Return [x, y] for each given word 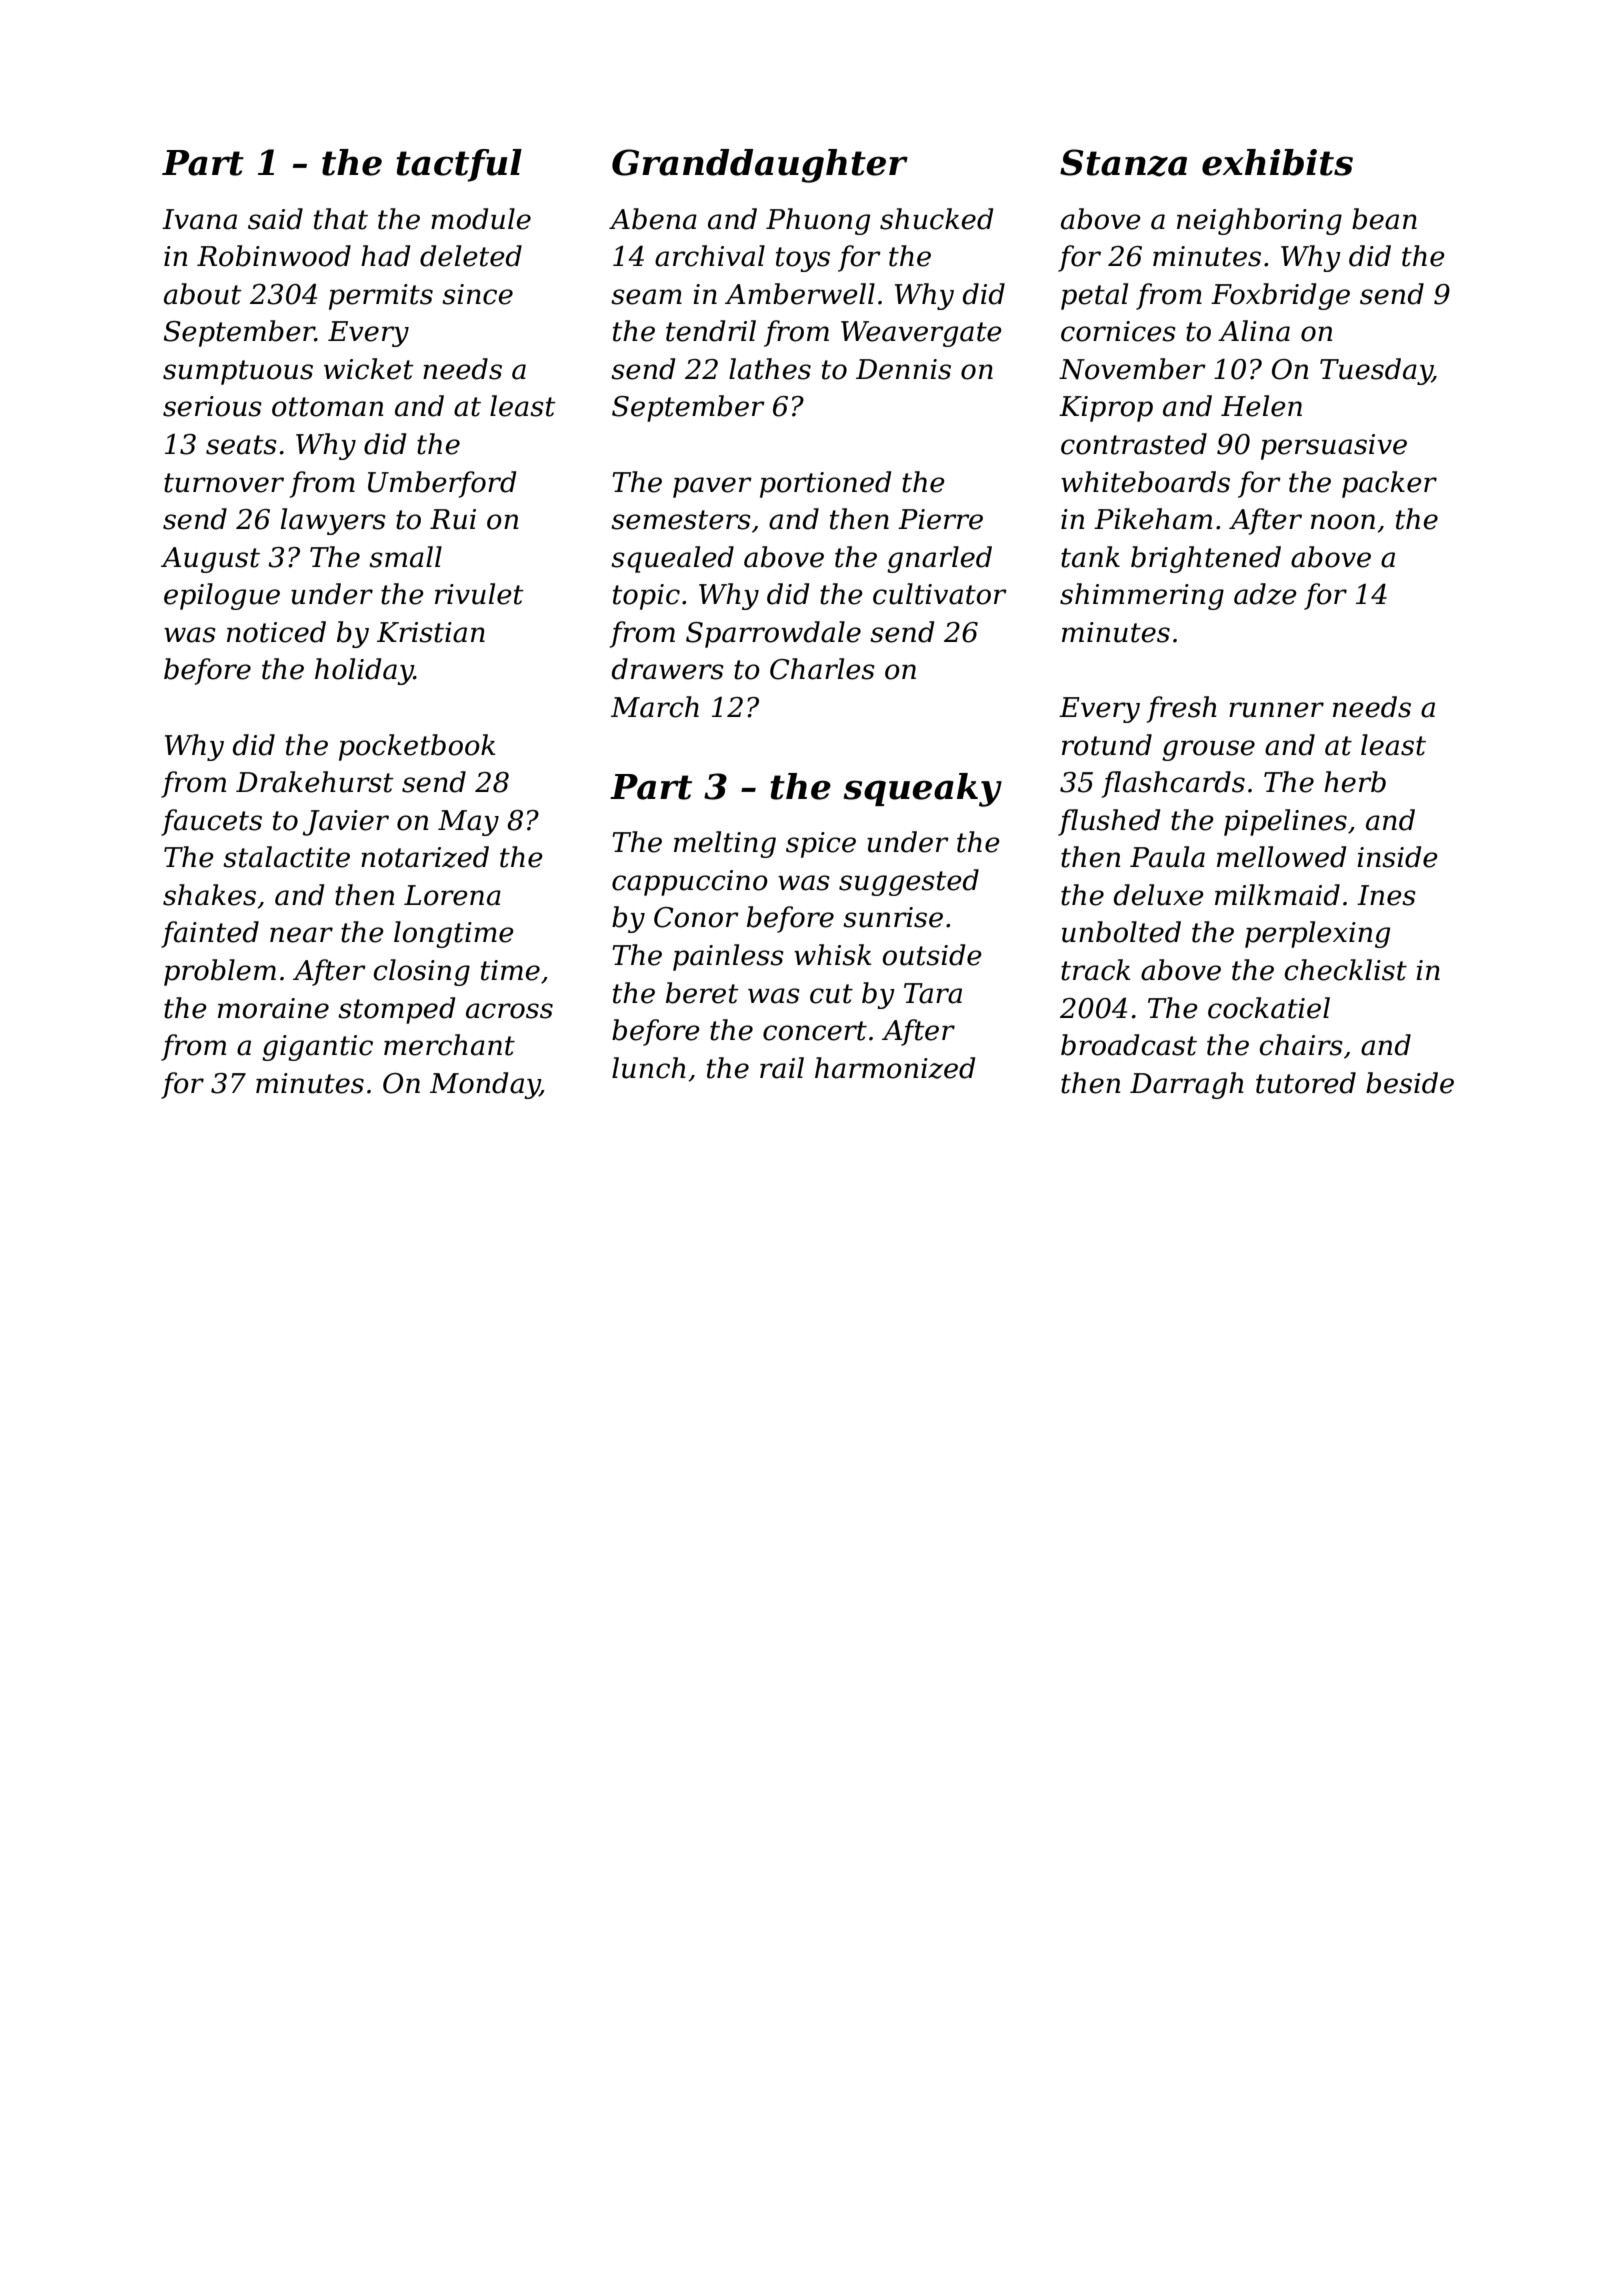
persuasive [1334, 447]
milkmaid [1277, 895]
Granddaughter [760, 166]
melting [725, 844]
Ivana [199, 219]
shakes [209, 895]
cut [831, 994]
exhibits [1277, 162]
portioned [825, 484]
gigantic [317, 1048]
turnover [224, 483]
